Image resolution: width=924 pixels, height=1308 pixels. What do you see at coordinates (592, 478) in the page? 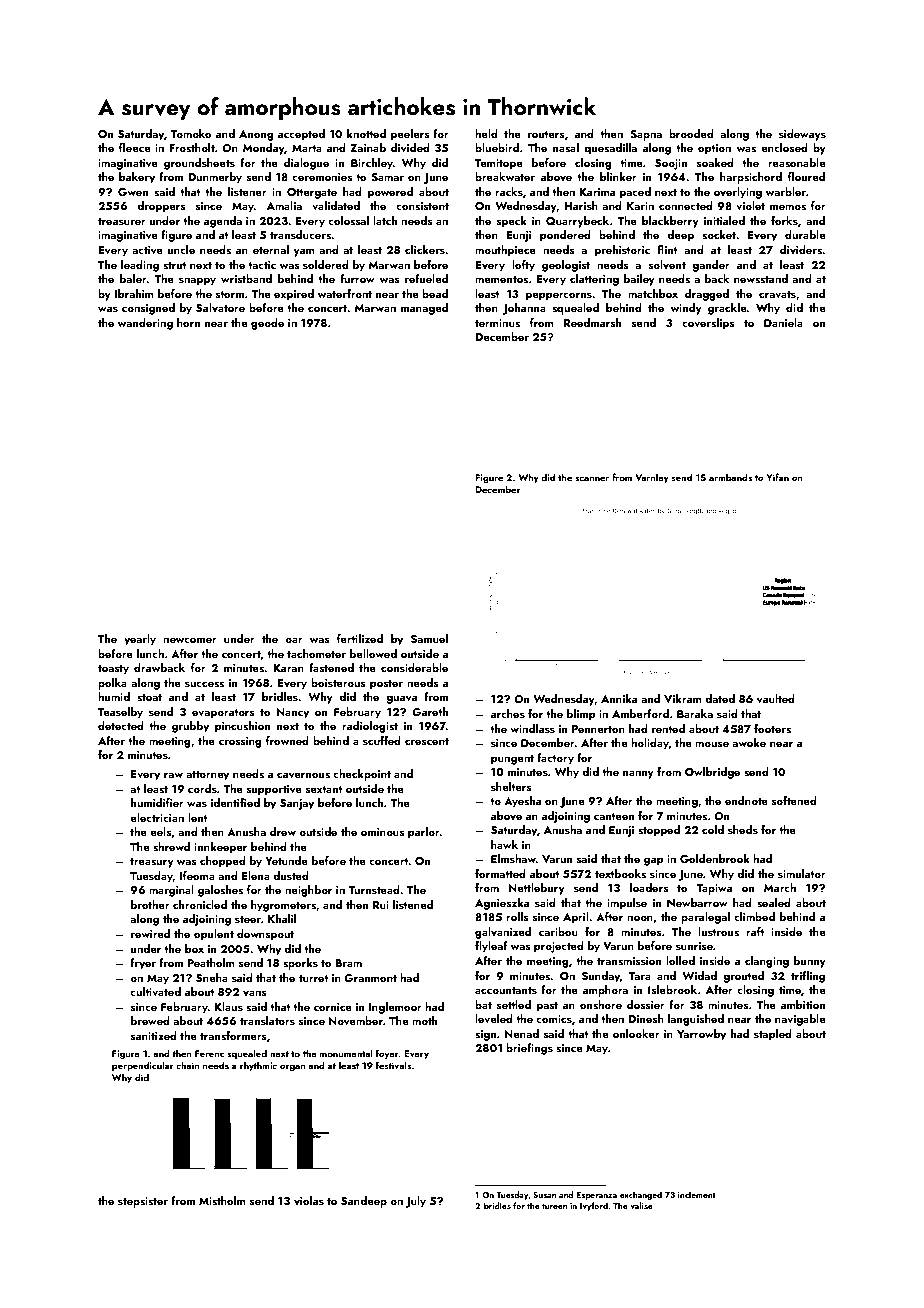
I see `scanner` at bounding box center [592, 478].
